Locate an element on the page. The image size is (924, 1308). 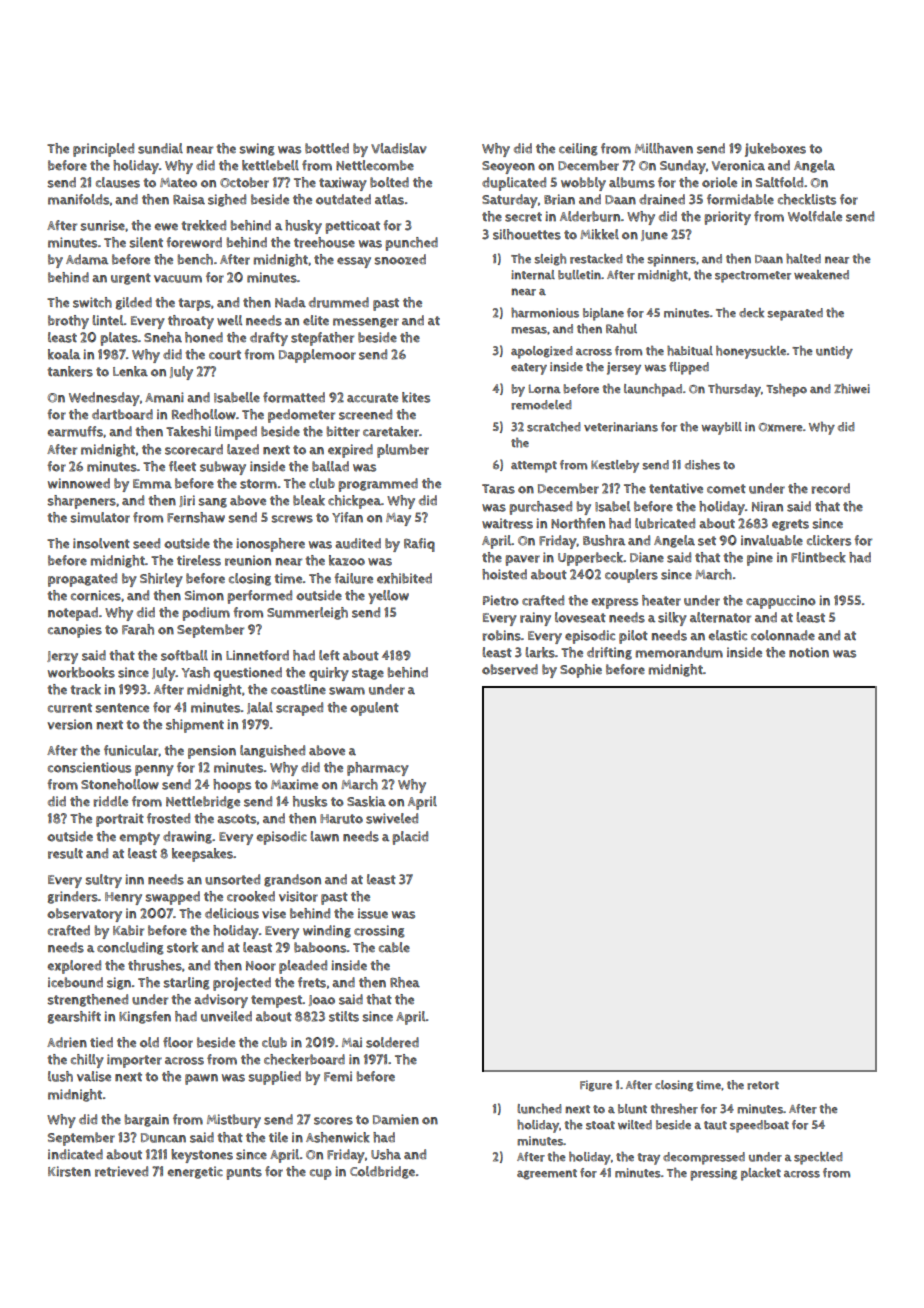
notion is located at coordinates (809, 652).
